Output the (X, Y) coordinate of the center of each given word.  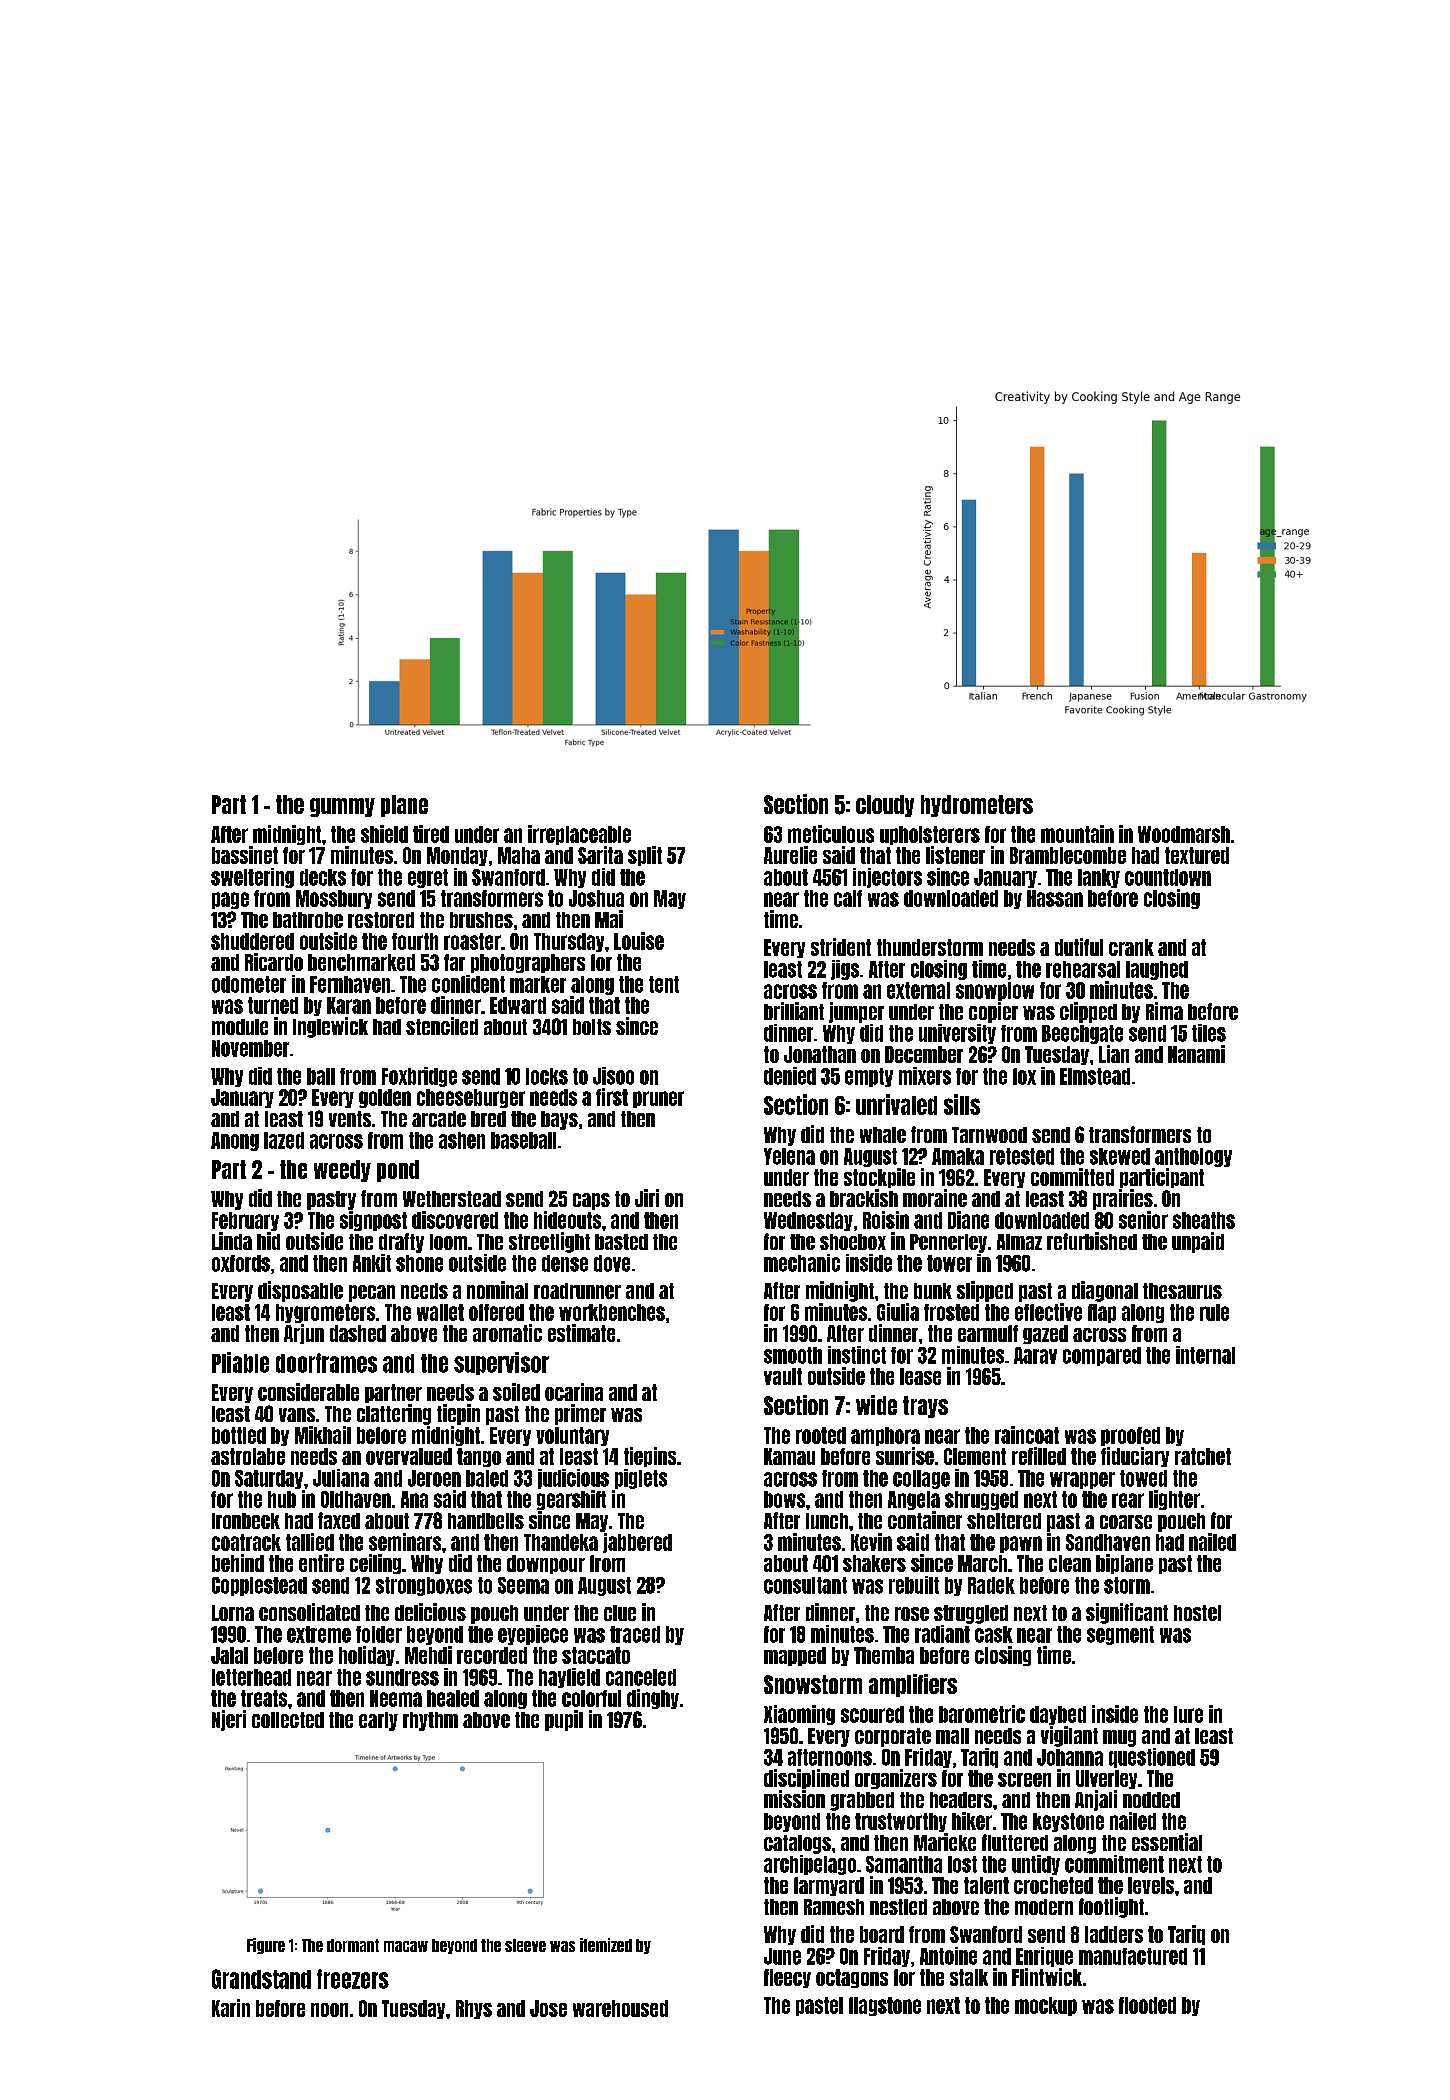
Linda (232, 1241)
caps (591, 1201)
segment (1120, 1635)
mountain (1077, 834)
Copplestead (259, 1586)
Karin (231, 2008)
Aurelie (790, 855)
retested (1022, 1156)
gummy (342, 807)
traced (635, 1634)
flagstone (885, 2006)
